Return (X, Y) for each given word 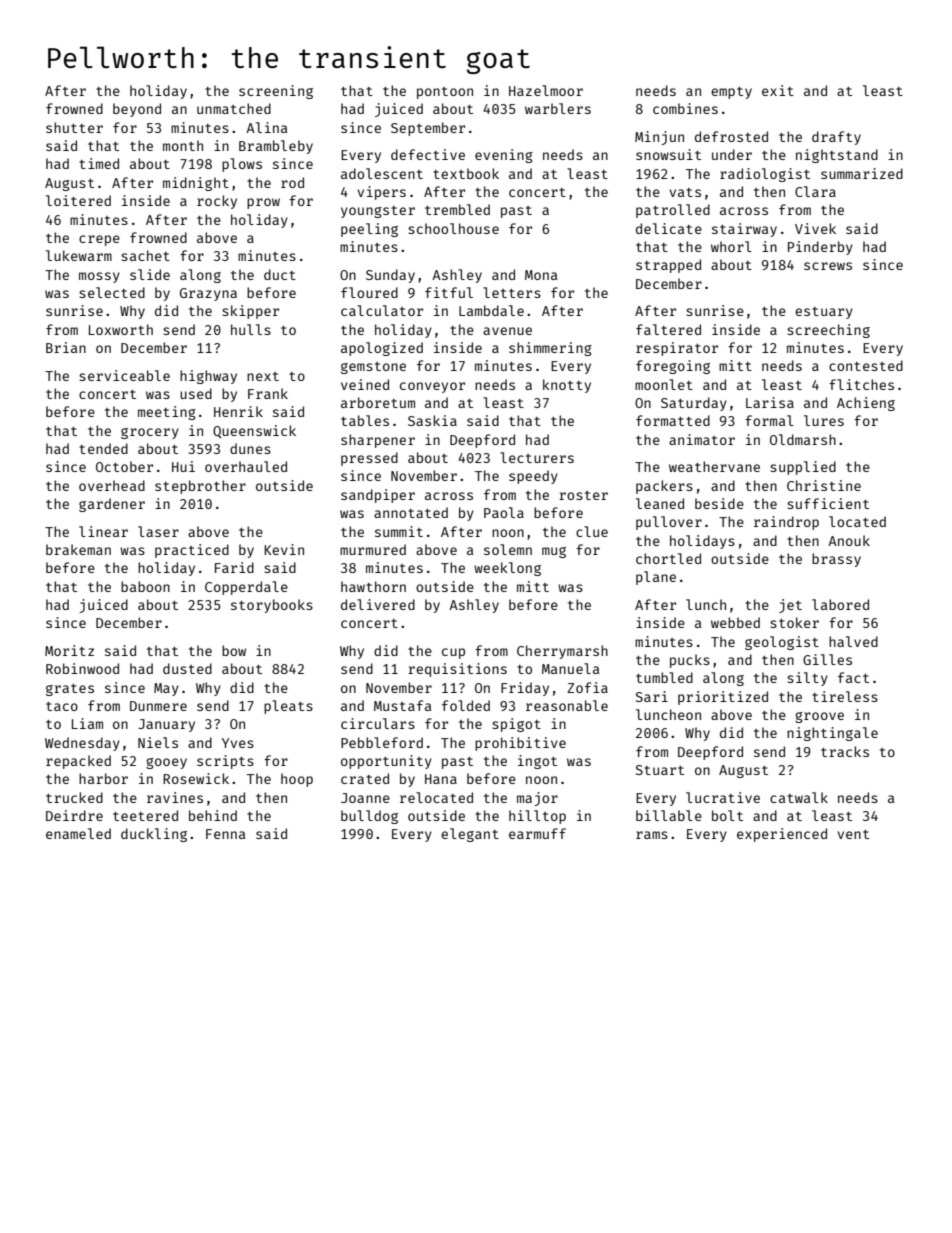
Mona (541, 275)
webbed (735, 622)
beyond (137, 110)
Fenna (226, 834)
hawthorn (373, 586)
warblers (558, 108)
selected (112, 292)
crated (365, 778)
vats (685, 192)
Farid (234, 567)
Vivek (815, 228)
